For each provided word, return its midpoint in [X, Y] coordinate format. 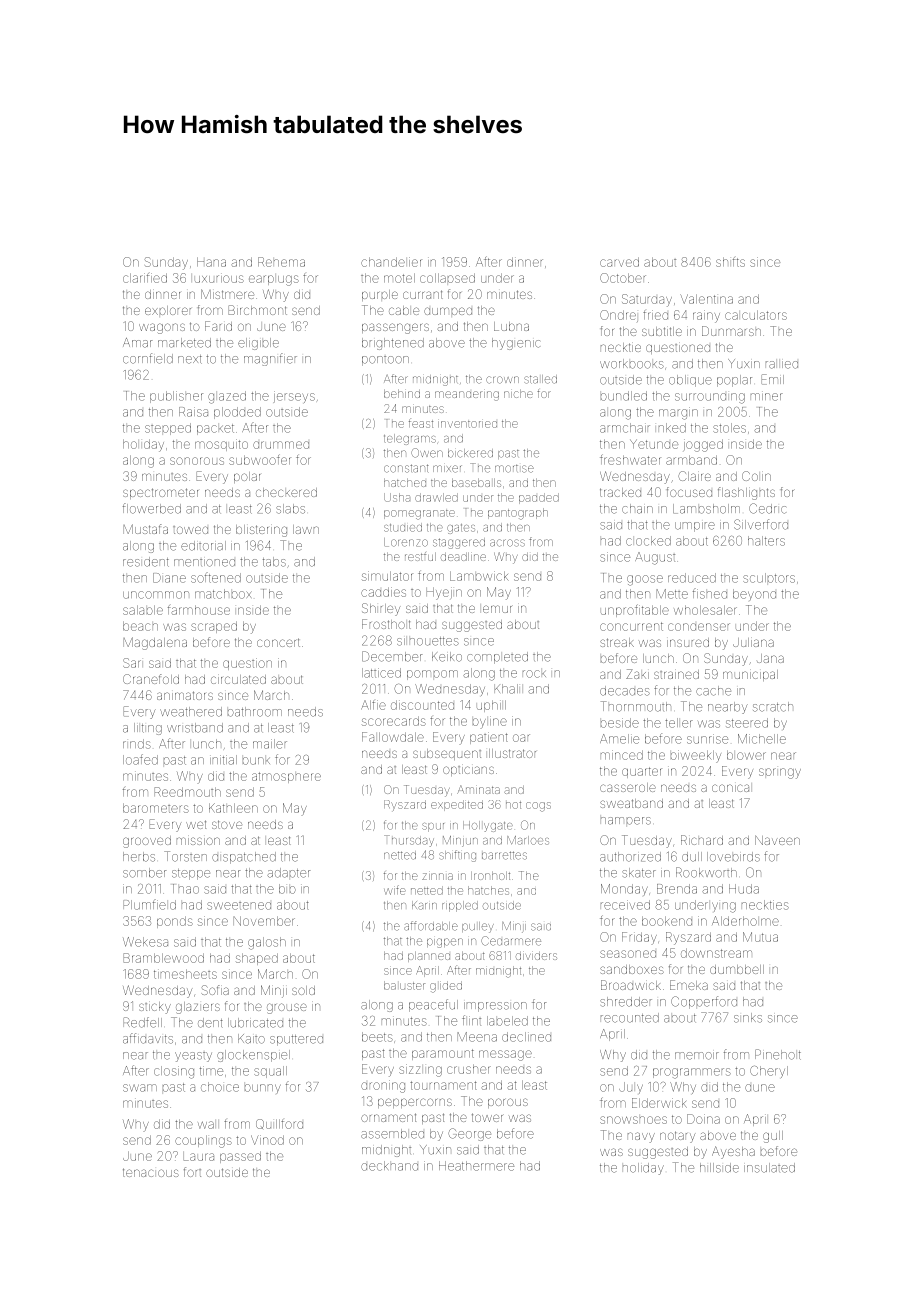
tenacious [151, 1172]
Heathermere [476, 1166]
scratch [773, 707]
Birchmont [257, 310]
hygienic [516, 344]
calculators [756, 315]
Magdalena [155, 643]
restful [420, 556]
